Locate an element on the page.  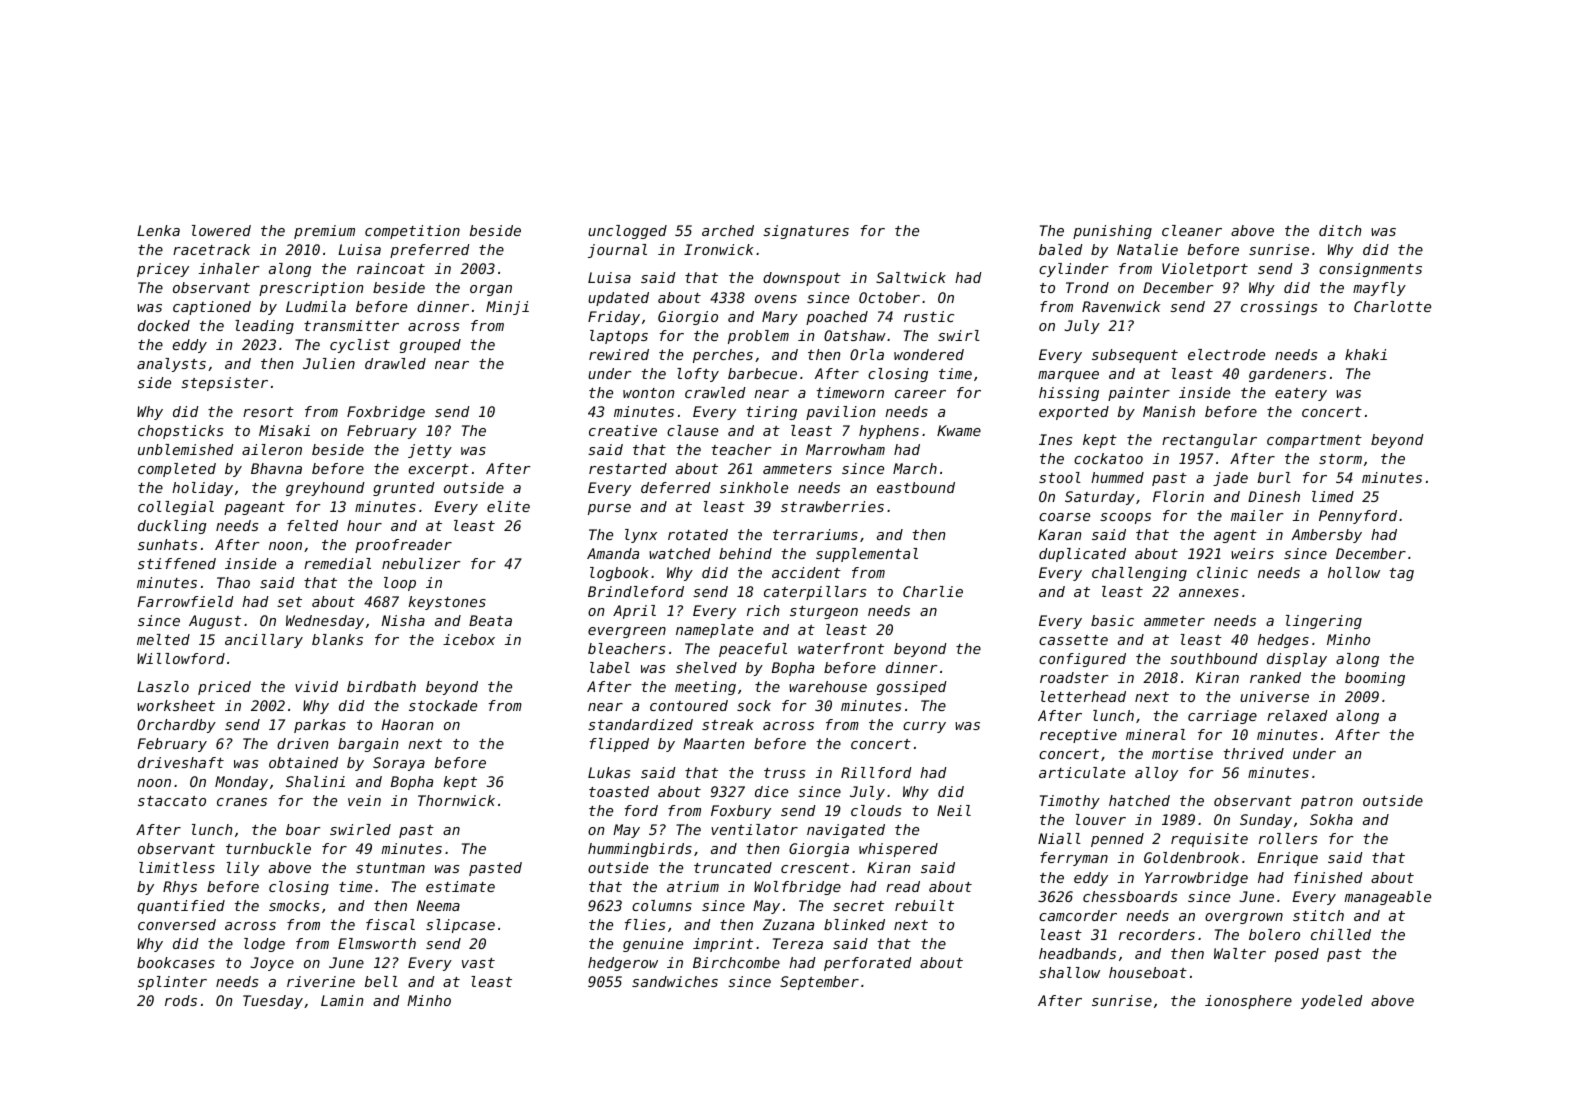
premium is located at coordinates (324, 232).
